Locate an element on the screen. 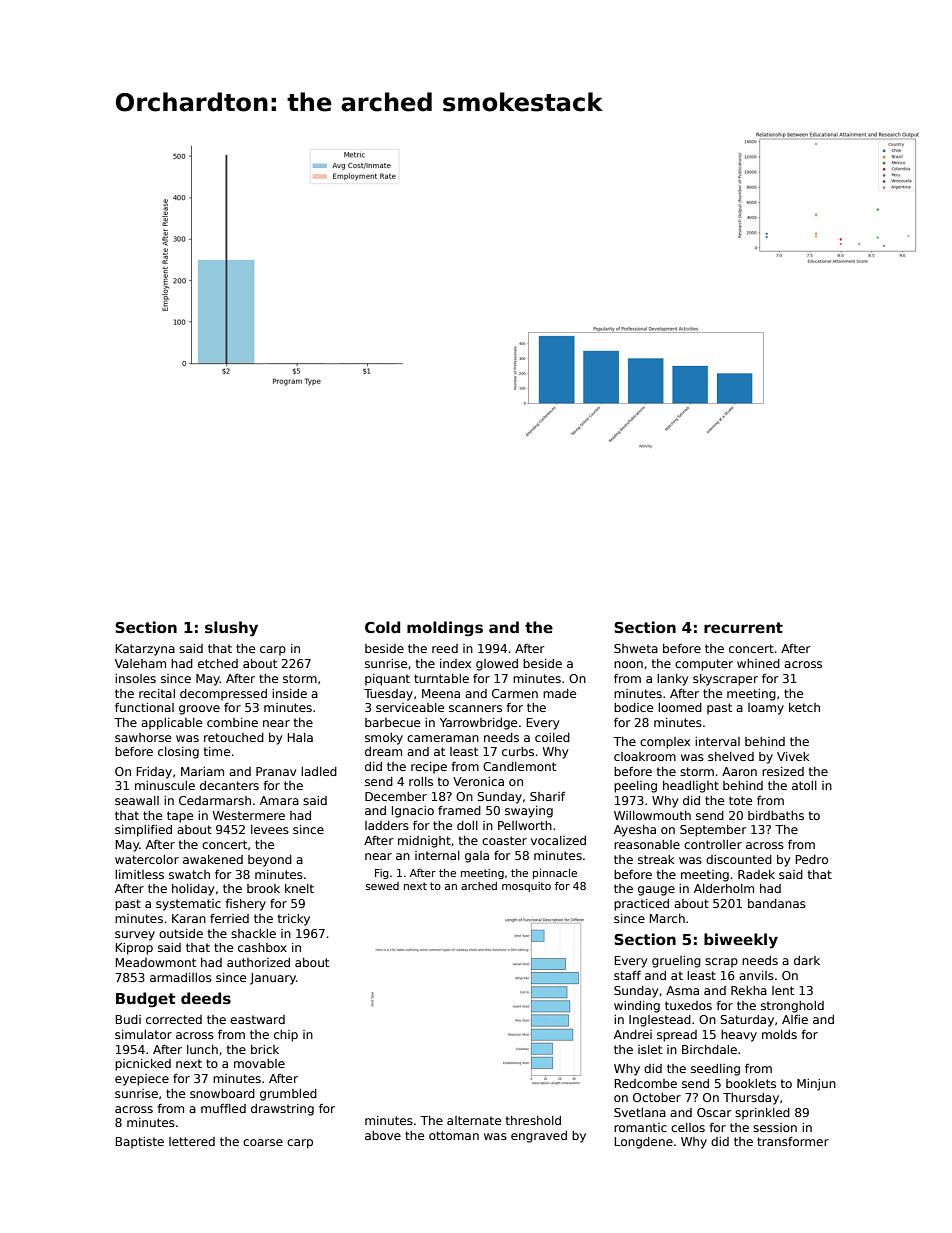 This screenshot has width=952, height=1233. molds is located at coordinates (779, 1034).
